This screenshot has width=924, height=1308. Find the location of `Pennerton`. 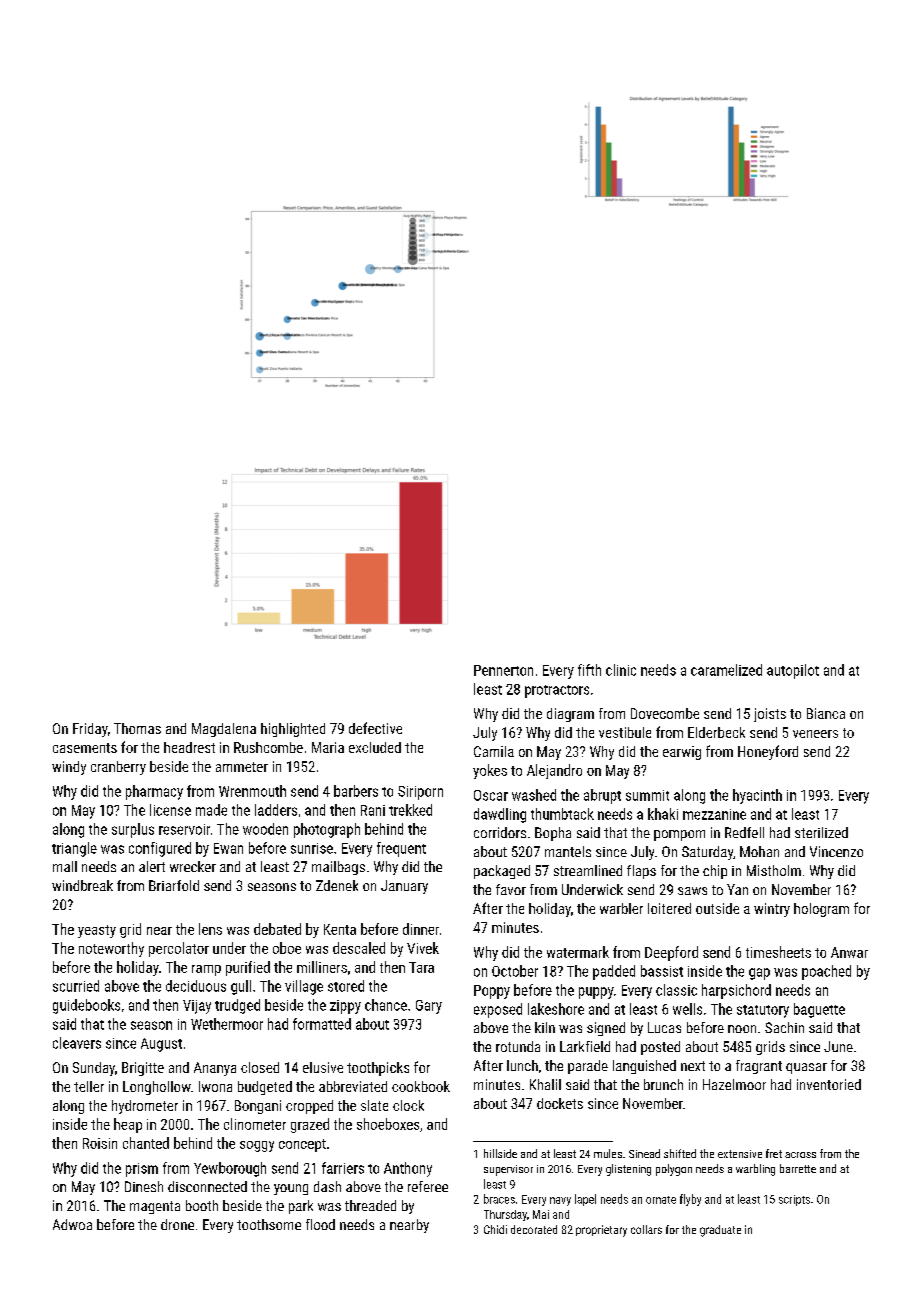

Pennerton is located at coordinates (503, 670).
